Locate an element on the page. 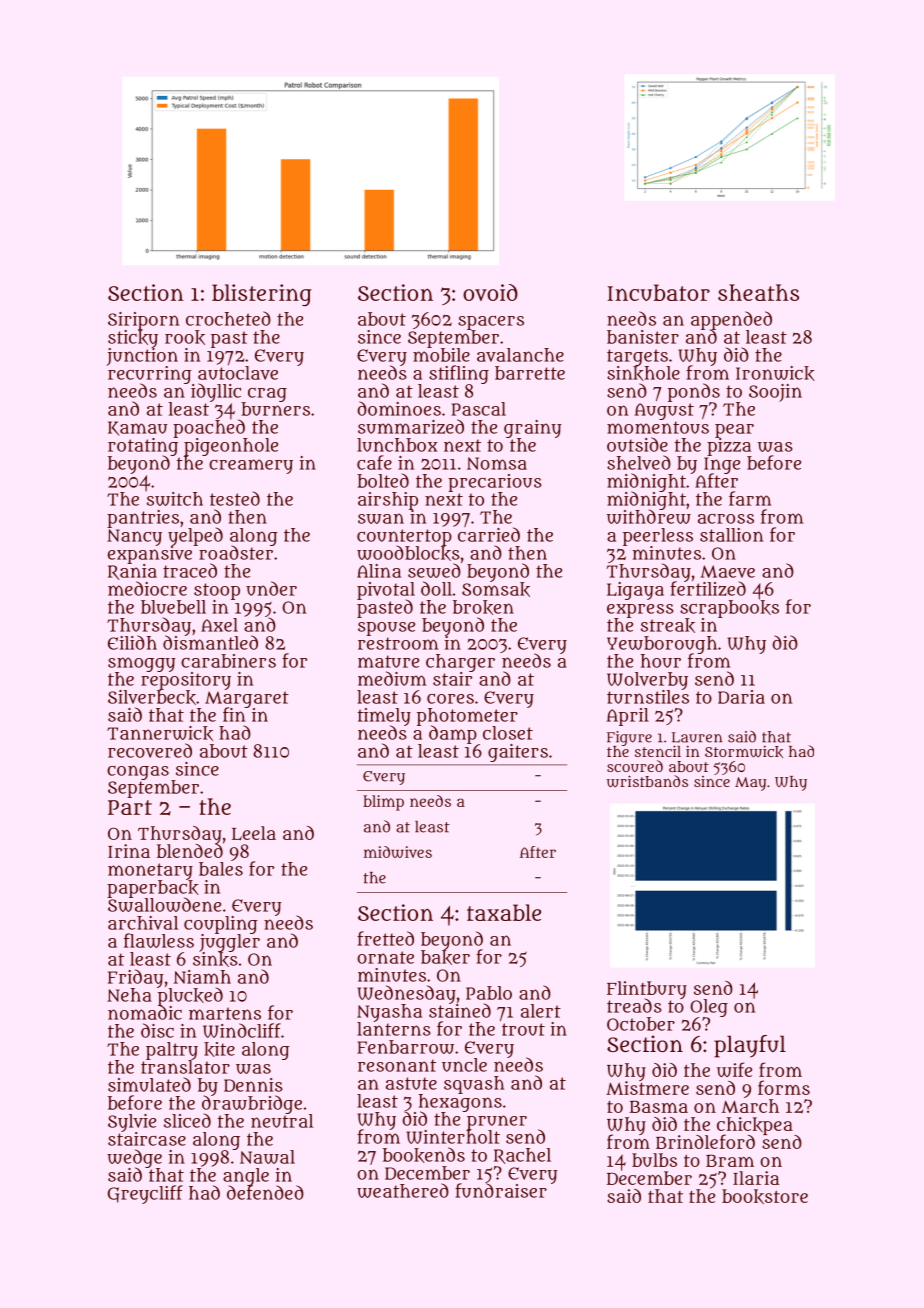 The width and height of the page is (924, 1308). Leela is located at coordinates (254, 833).
